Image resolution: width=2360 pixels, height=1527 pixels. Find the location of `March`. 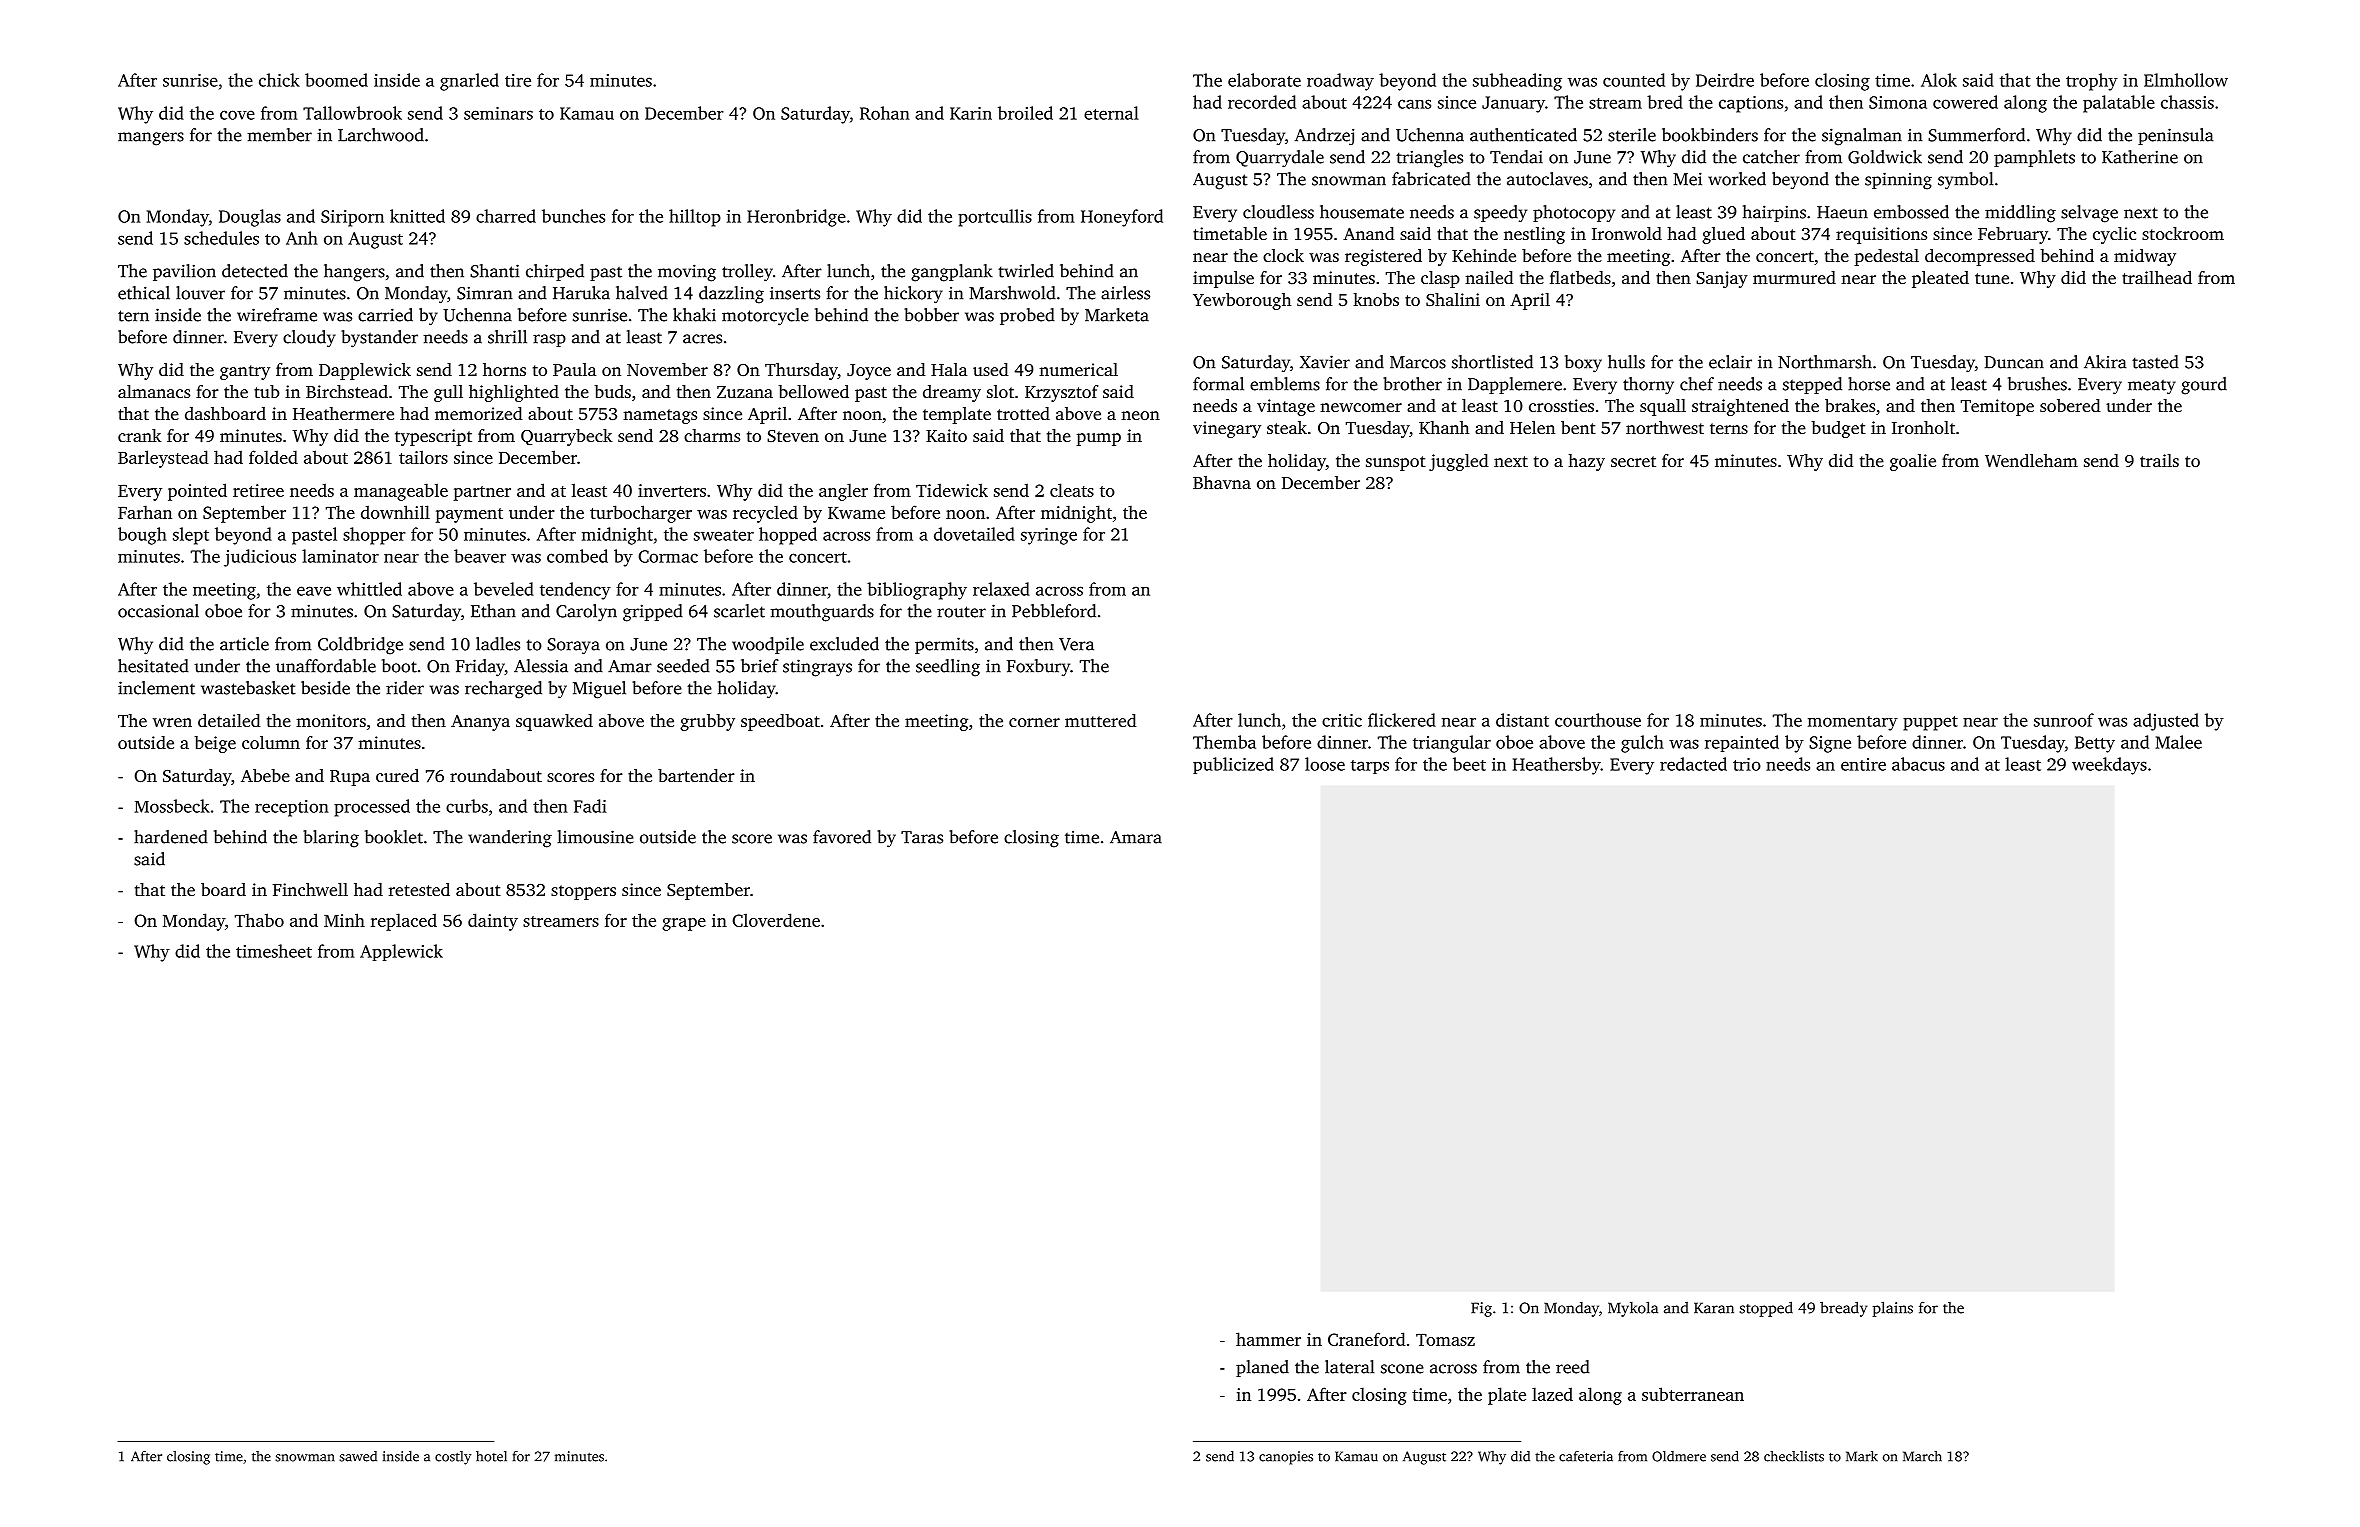

March is located at coordinates (1922, 1456).
